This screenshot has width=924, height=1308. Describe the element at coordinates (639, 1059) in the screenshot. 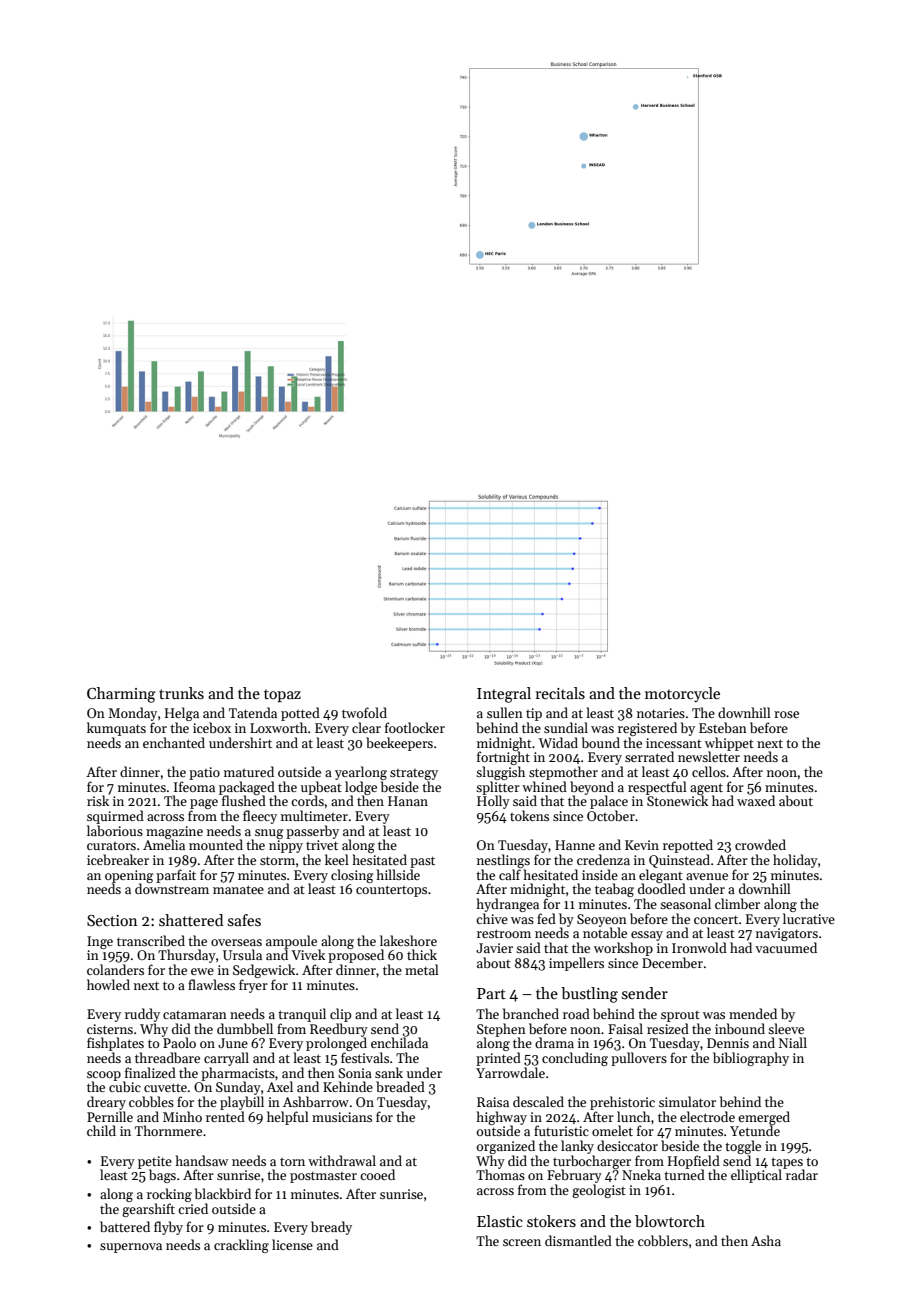

I see `pullovers` at that location.
